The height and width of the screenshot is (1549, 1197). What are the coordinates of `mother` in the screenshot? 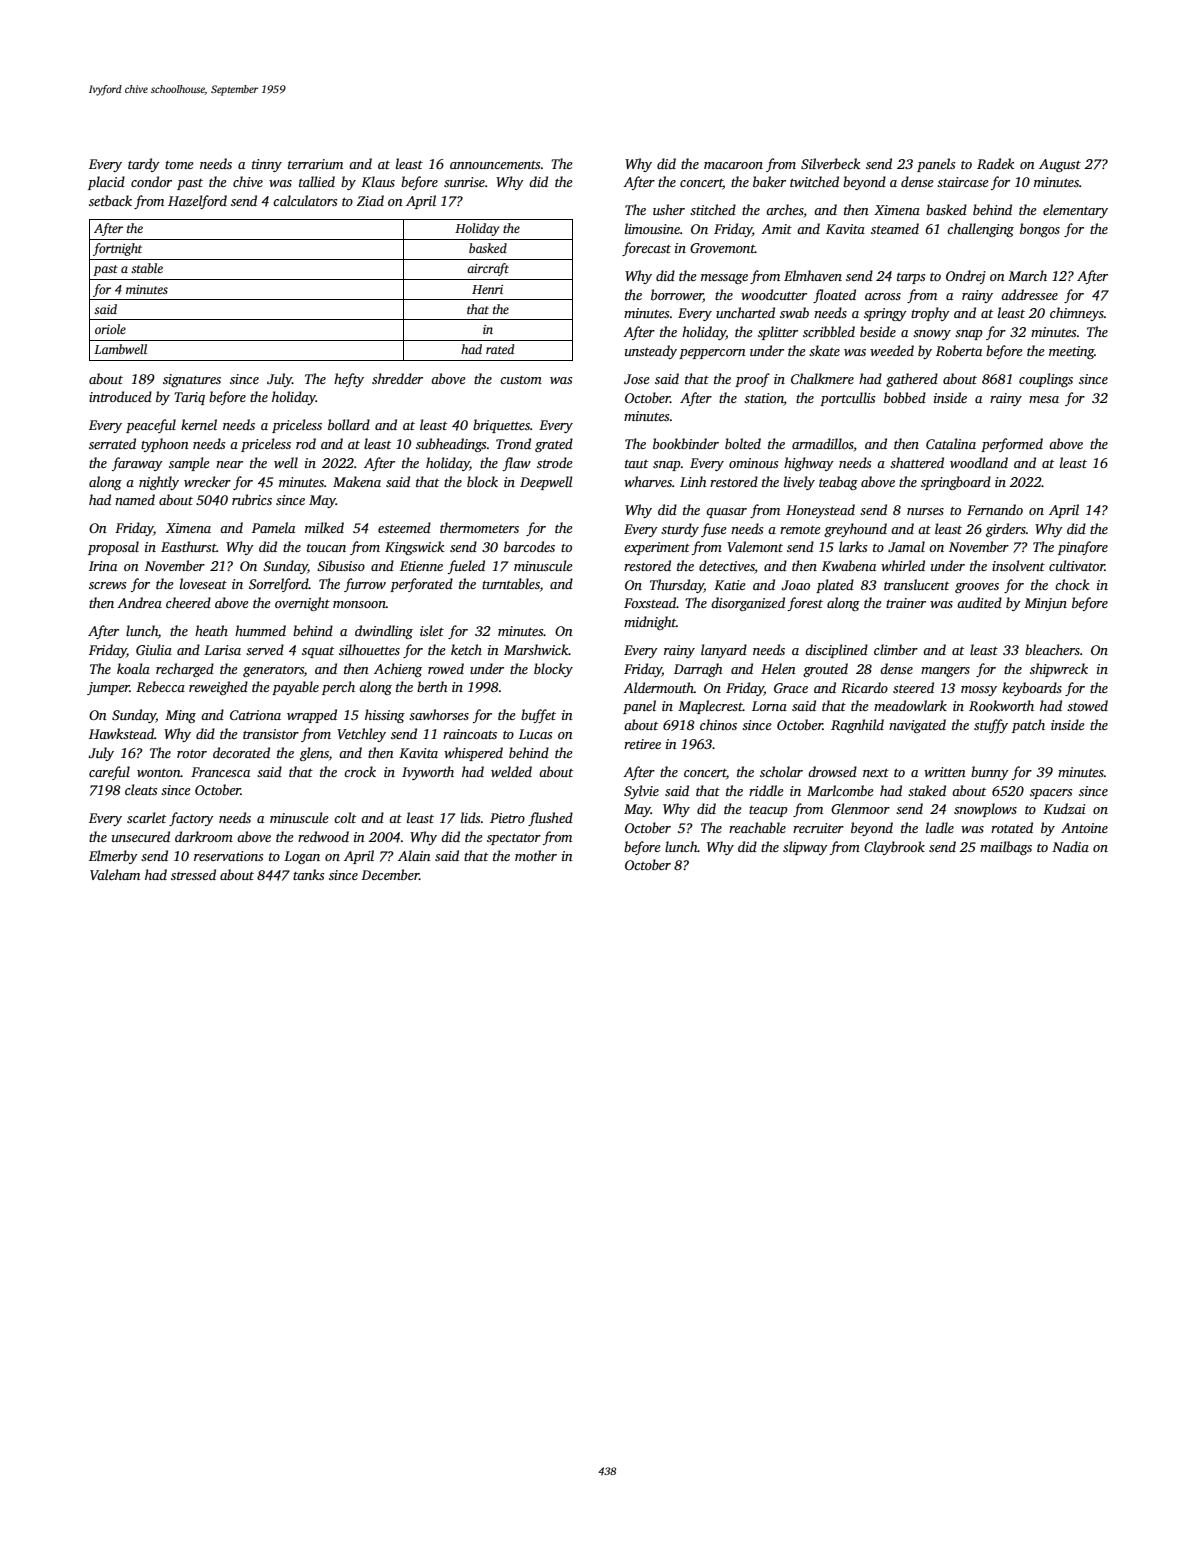 It's located at (536, 855).
